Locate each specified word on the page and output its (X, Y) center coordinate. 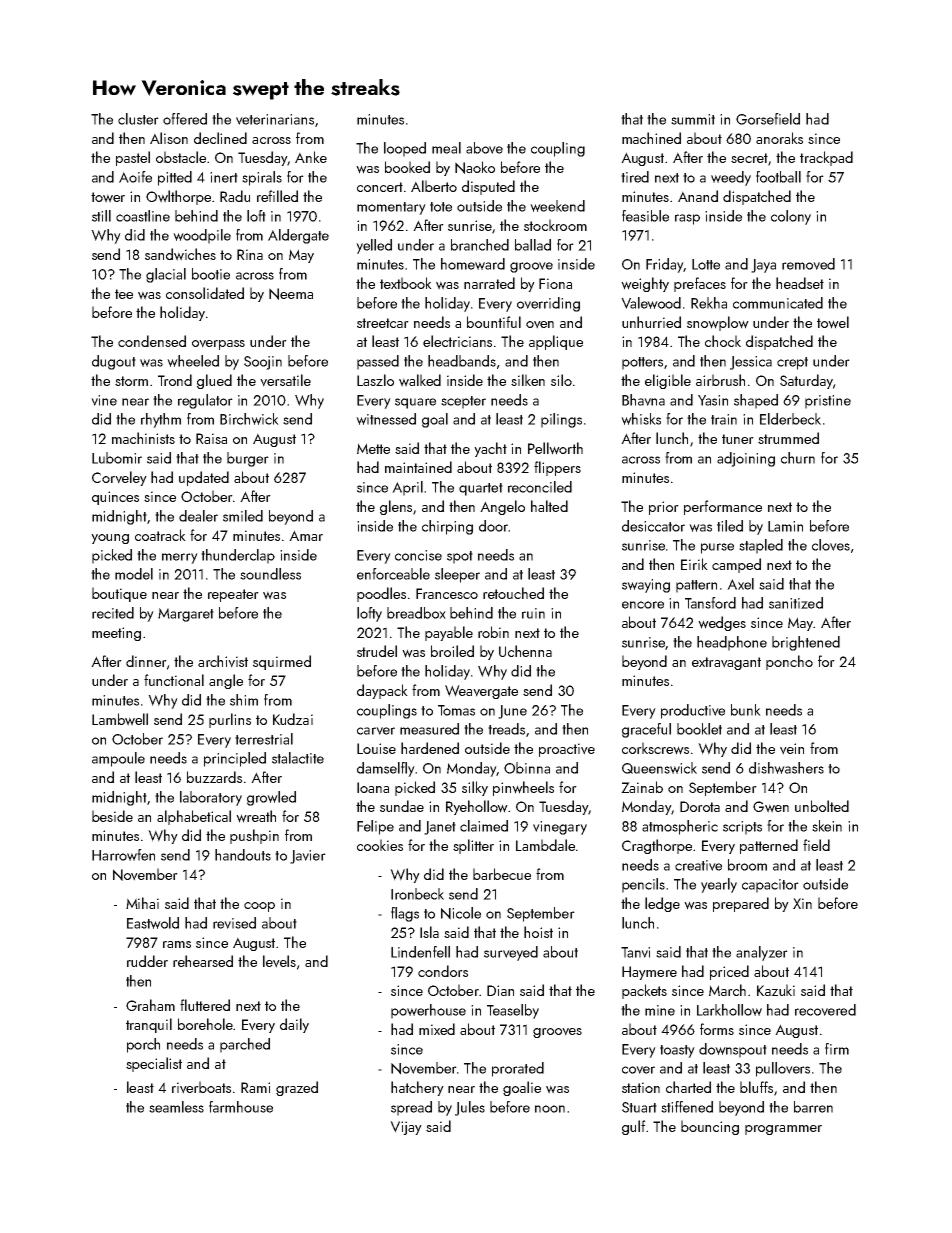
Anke (311, 157)
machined (651, 138)
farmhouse (241, 1107)
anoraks (779, 138)
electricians (457, 341)
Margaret (186, 615)
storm (131, 381)
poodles (381, 594)
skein (827, 826)
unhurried (651, 322)
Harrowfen (123, 855)
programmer (783, 1130)
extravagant (726, 663)
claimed (484, 826)
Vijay (406, 1128)
